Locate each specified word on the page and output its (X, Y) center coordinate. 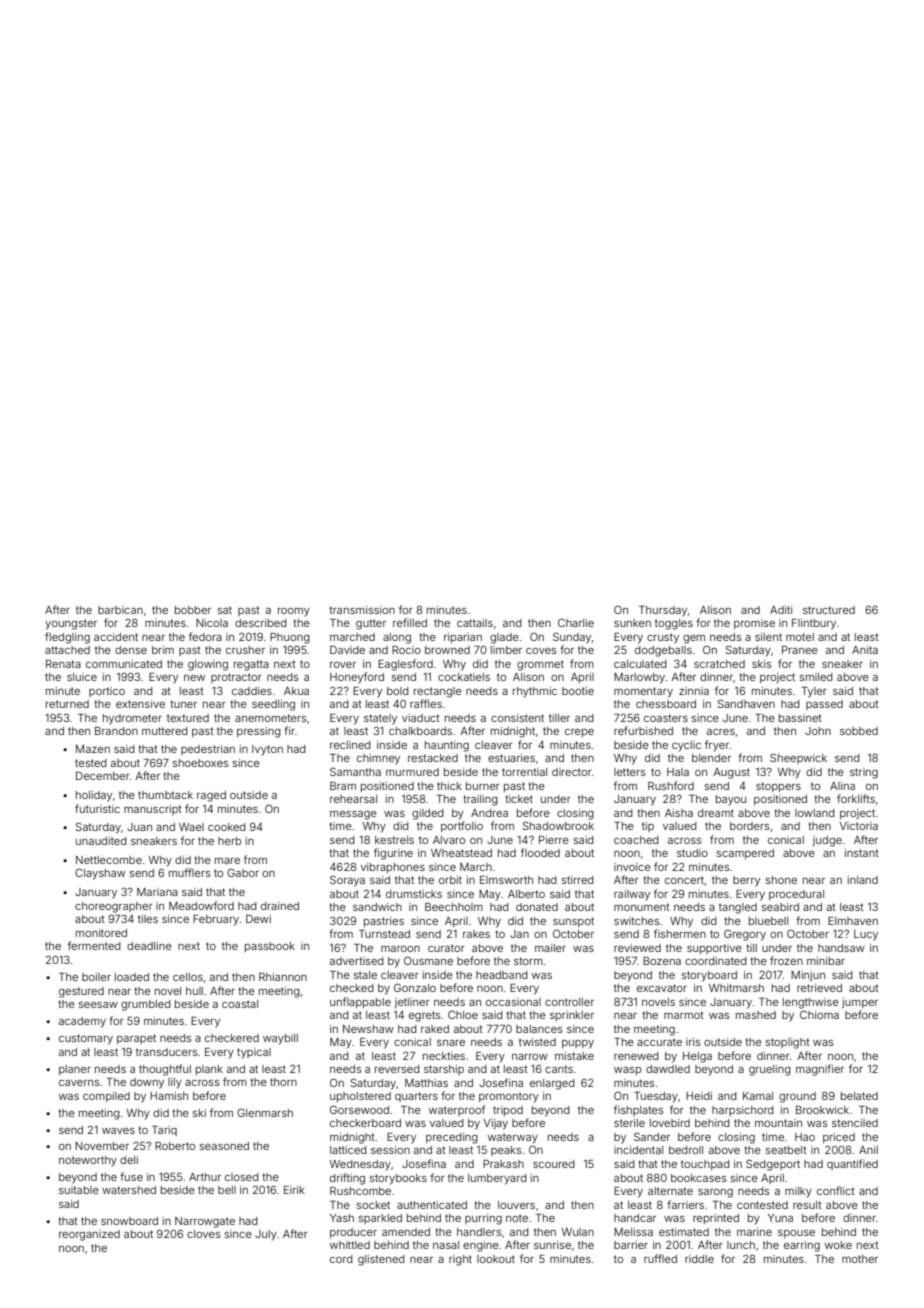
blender (711, 758)
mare (227, 861)
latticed (348, 1150)
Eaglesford (405, 665)
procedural (796, 895)
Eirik (294, 1190)
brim (163, 650)
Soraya (347, 881)
